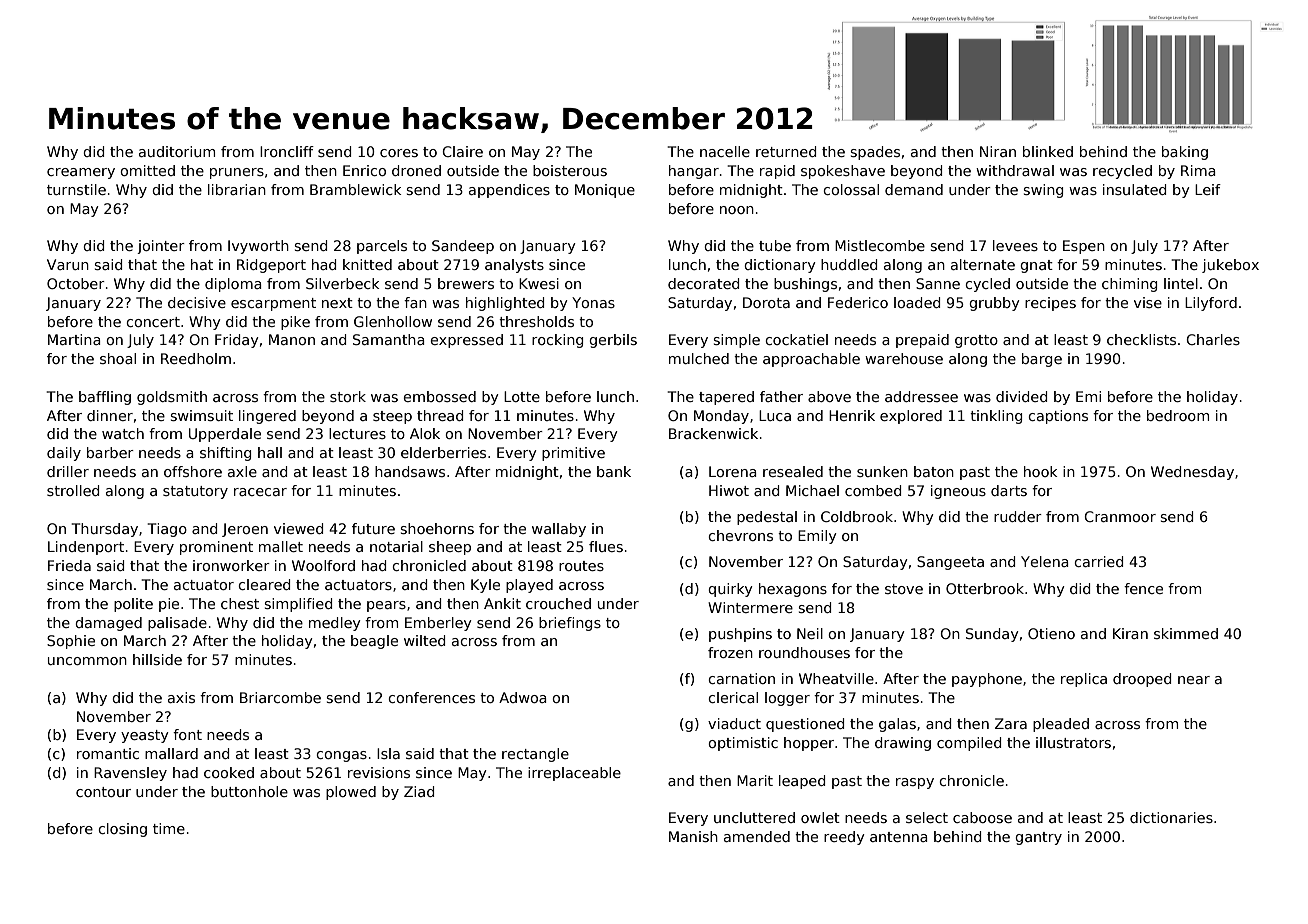 The image size is (1308, 924). What do you see at coordinates (187, 734) in the screenshot?
I see `font` at bounding box center [187, 734].
